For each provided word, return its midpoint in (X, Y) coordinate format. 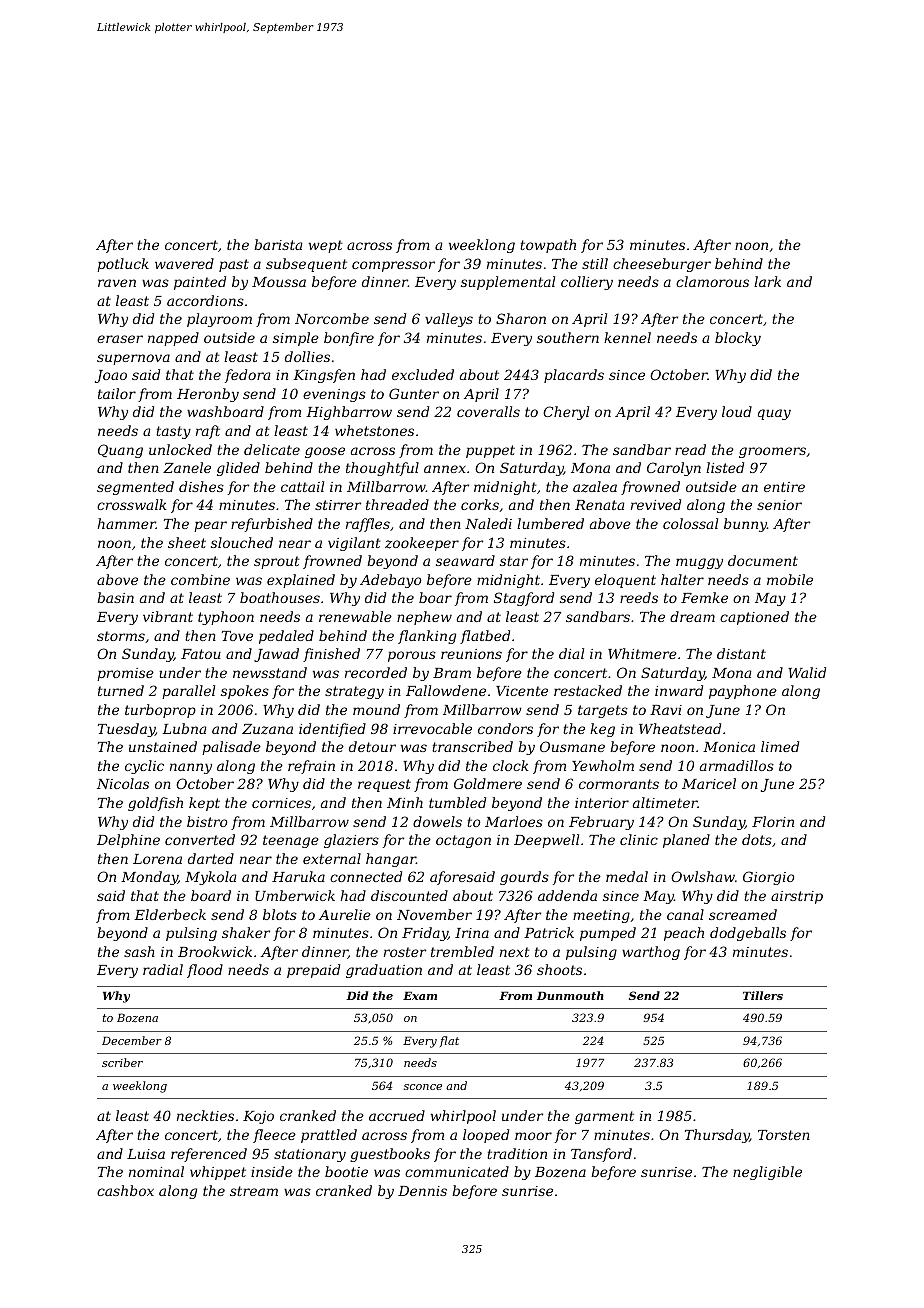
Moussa (279, 282)
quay (774, 414)
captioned (754, 618)
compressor (393, 266)
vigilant (354, 544)
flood (205, 971)
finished (331, 655)
